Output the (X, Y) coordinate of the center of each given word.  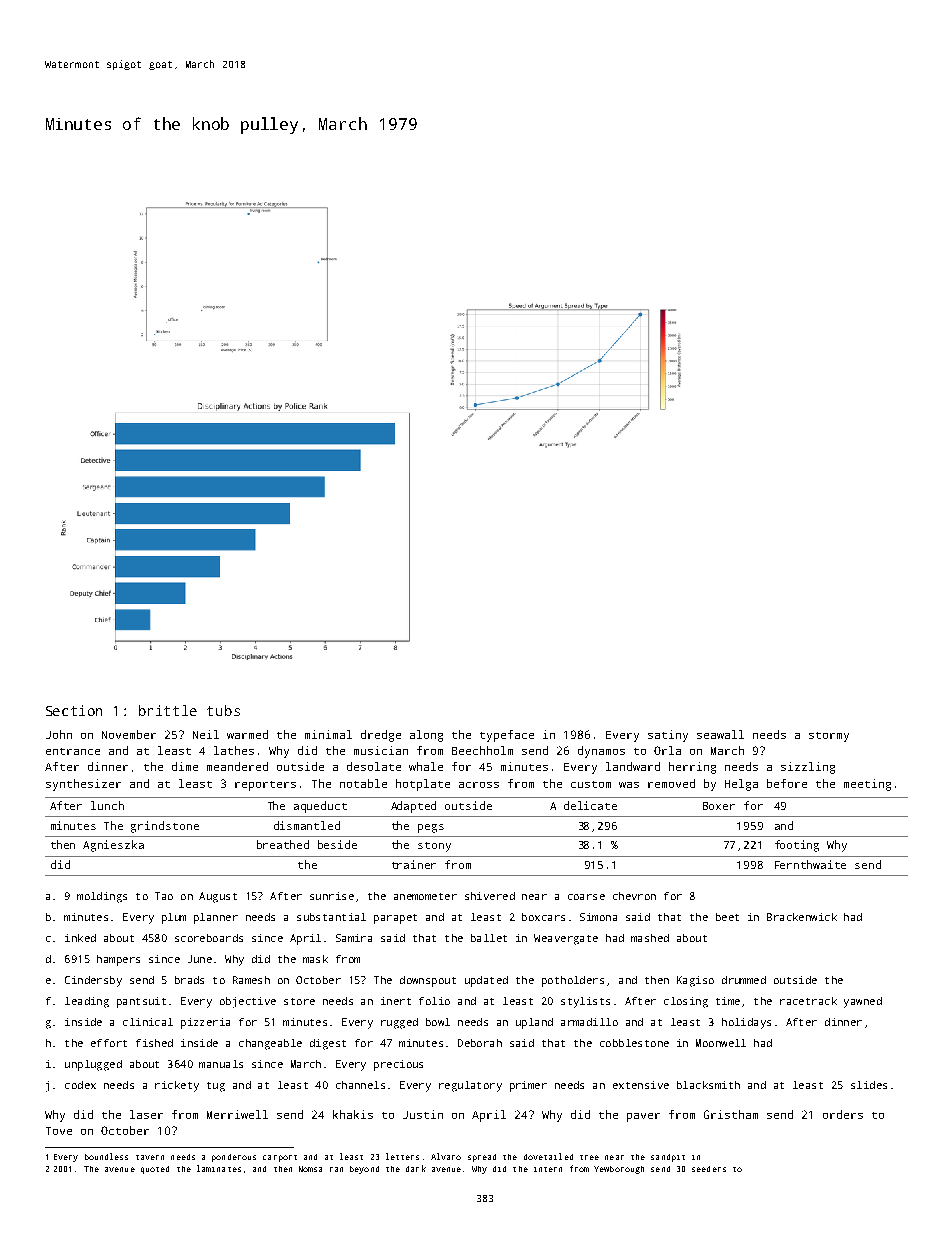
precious (398, 1065)
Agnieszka (113, 846)
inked (80, 938)
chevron (634, 896)
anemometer (425, 896)
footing (797, 846)
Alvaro (446, 1156)
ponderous (234, 1158)
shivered (490, 896)
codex (80, 1085)
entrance (73, 751)
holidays (746, 1023)
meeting (867, 785)
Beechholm (482, 750)
